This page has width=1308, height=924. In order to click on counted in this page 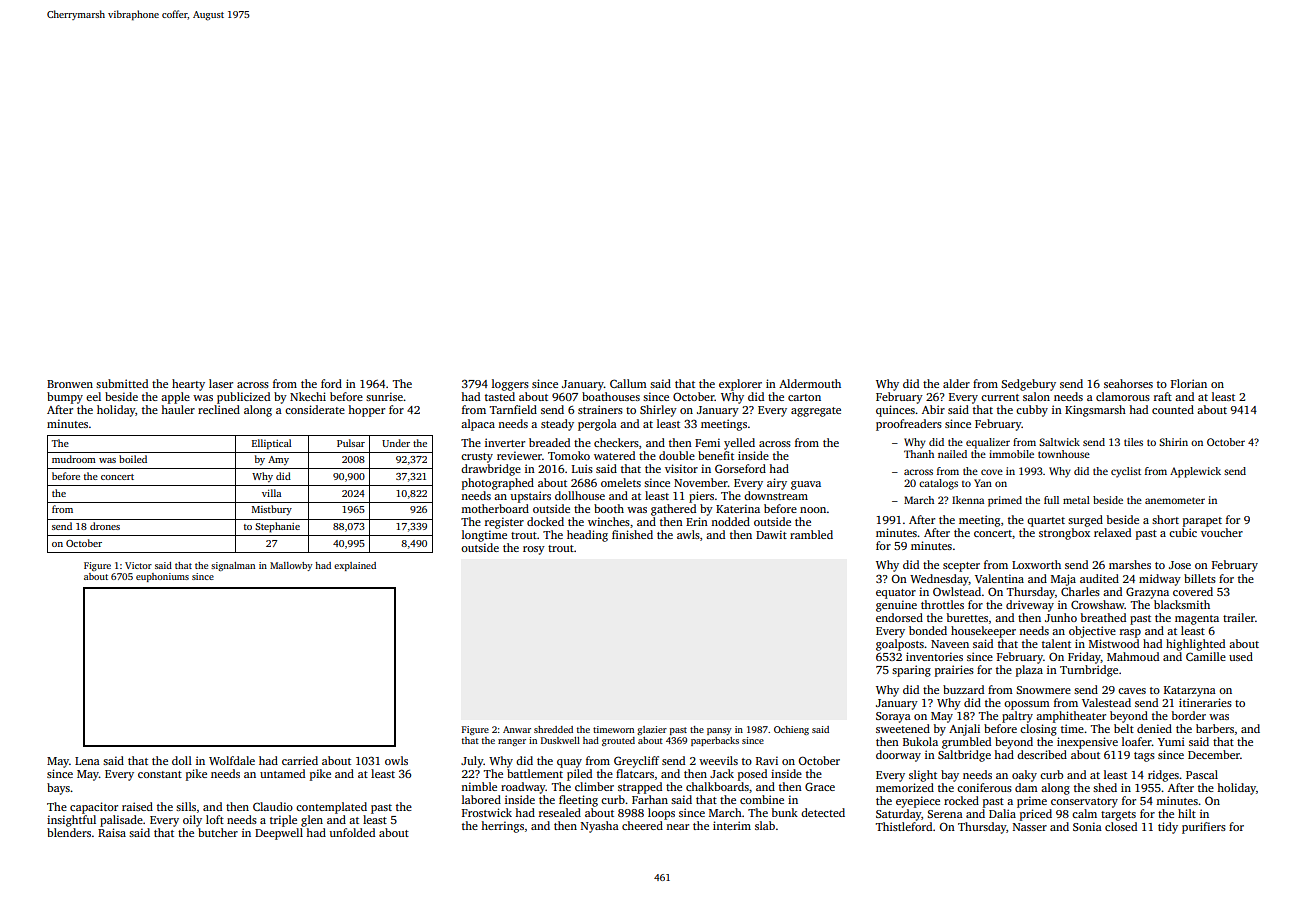, I will do `click(1173, 409)`.
